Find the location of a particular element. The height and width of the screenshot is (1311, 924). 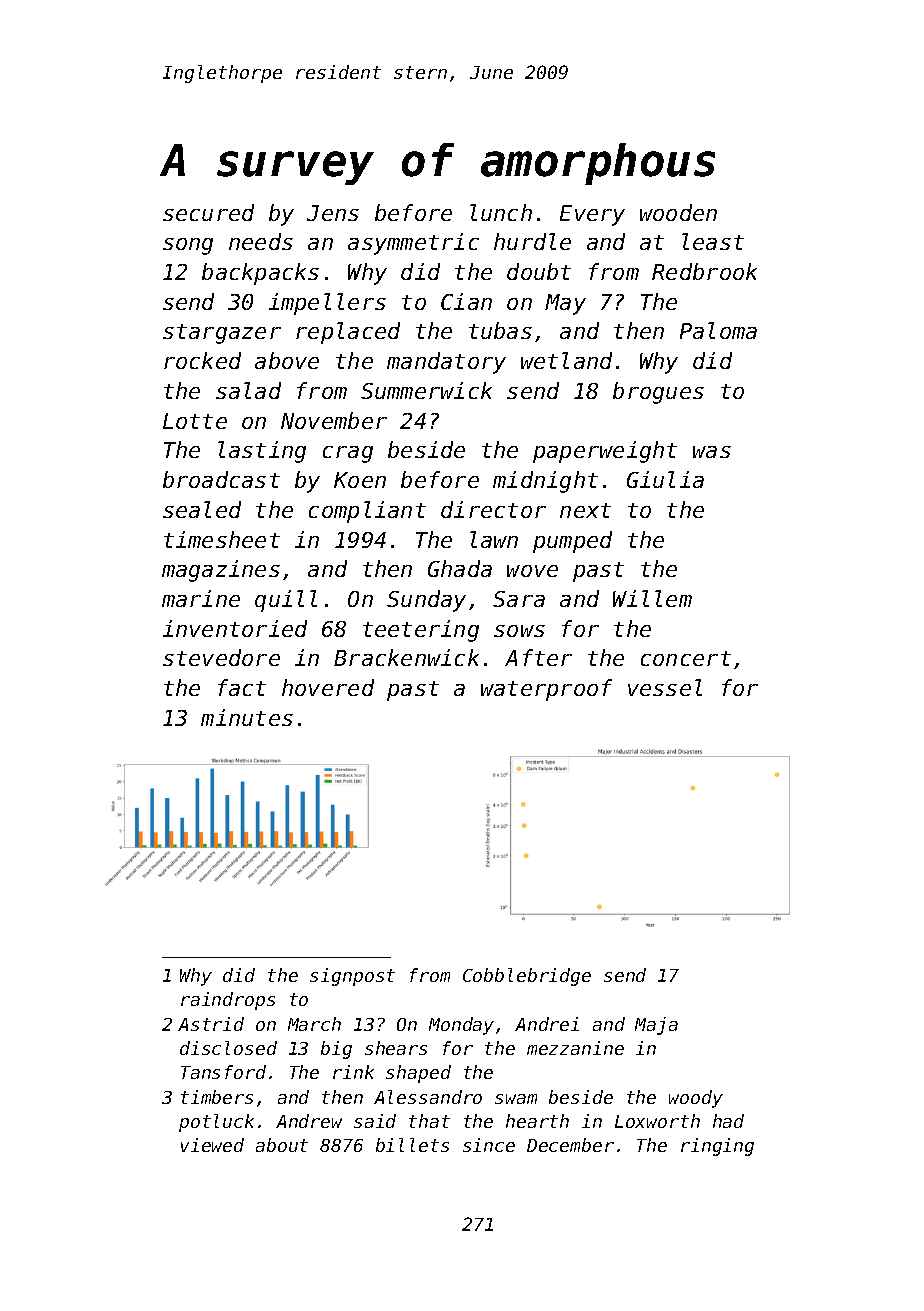

concert is located at coordinates (686, 658).
